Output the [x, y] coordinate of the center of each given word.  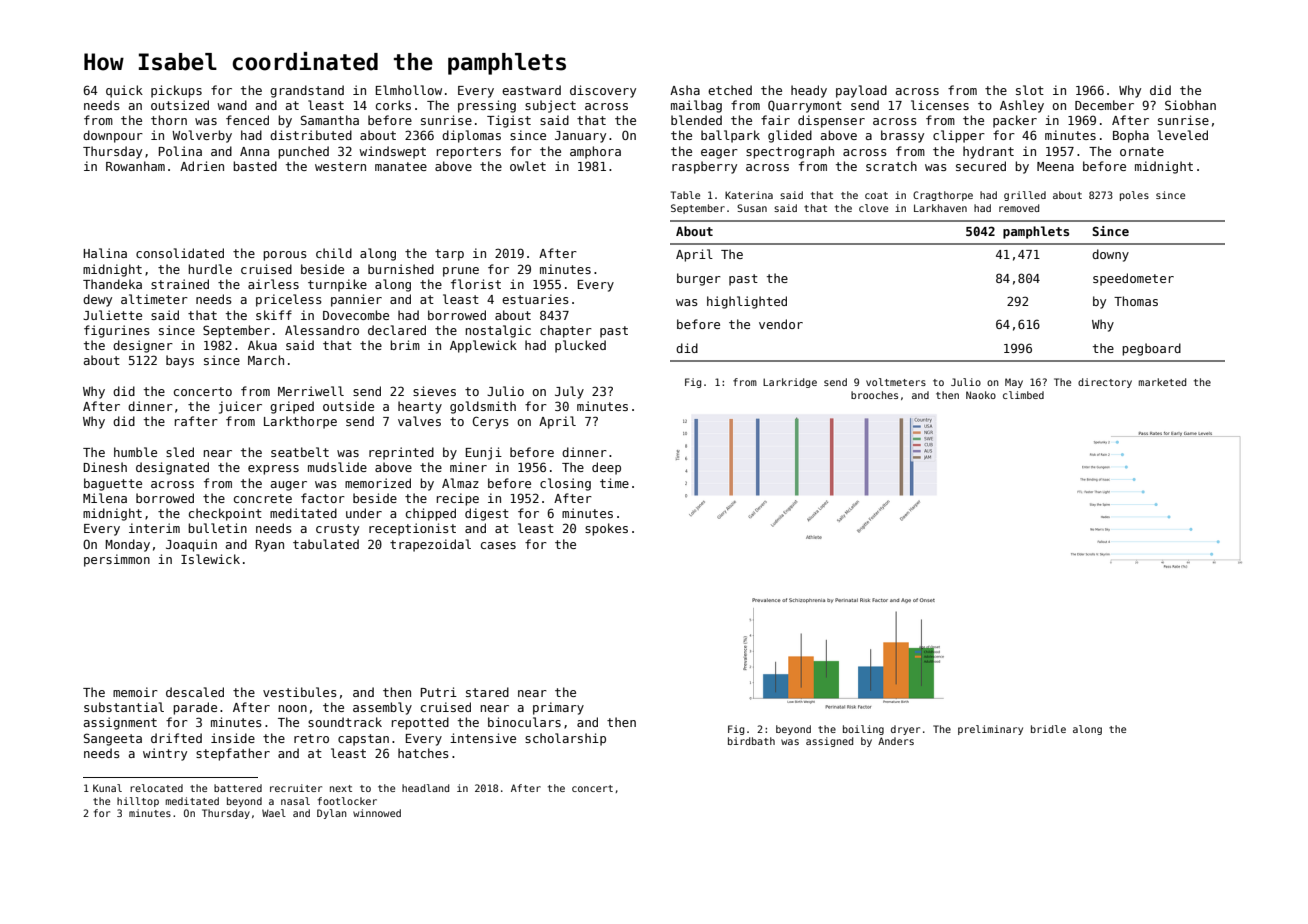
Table [685, 195]
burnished [401, 269]
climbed [1023, 395]
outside [348, 406]
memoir [135, 692]
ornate [1142, 151]
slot [1030, 90]
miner [468, 467]
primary [558, 708]
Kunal [107, 788]
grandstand [307, 91]
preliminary [990, 730]
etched [730, 90]
